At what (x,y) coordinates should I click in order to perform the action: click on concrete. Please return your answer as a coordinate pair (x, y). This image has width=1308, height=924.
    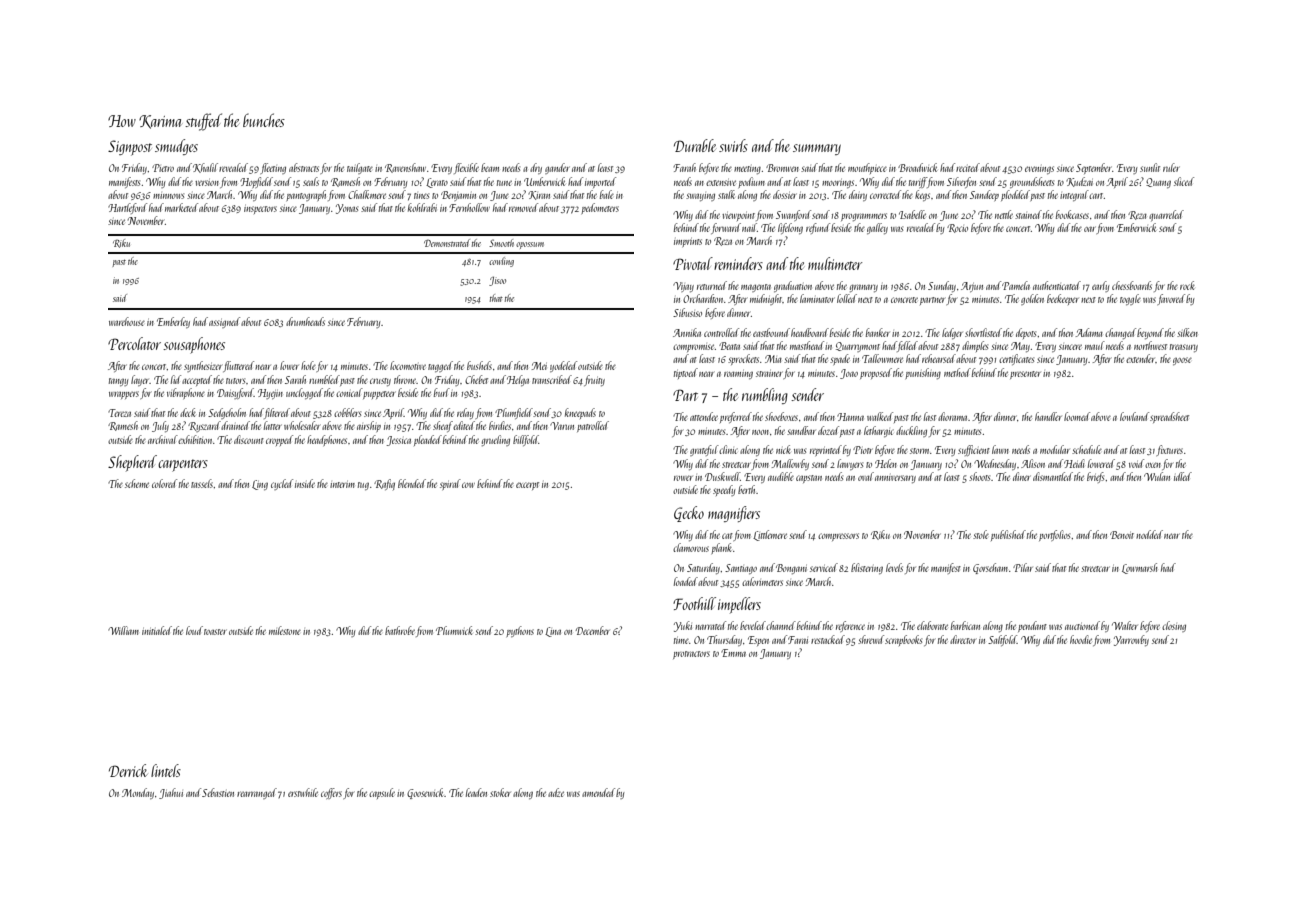
    Looking at the image, I should click on (904, 300).
